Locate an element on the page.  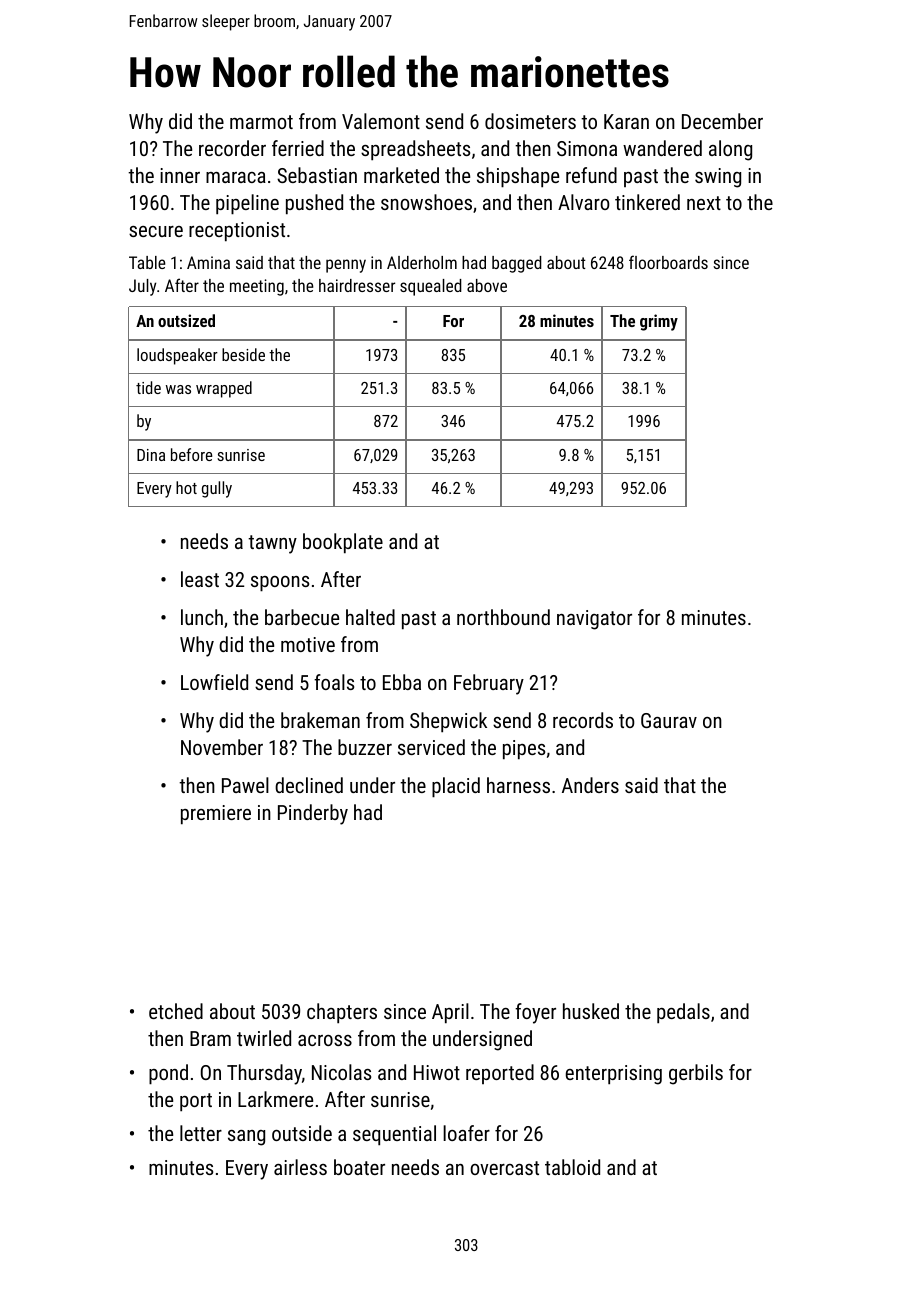
tabloid is located at coordinates (572, 1167).
